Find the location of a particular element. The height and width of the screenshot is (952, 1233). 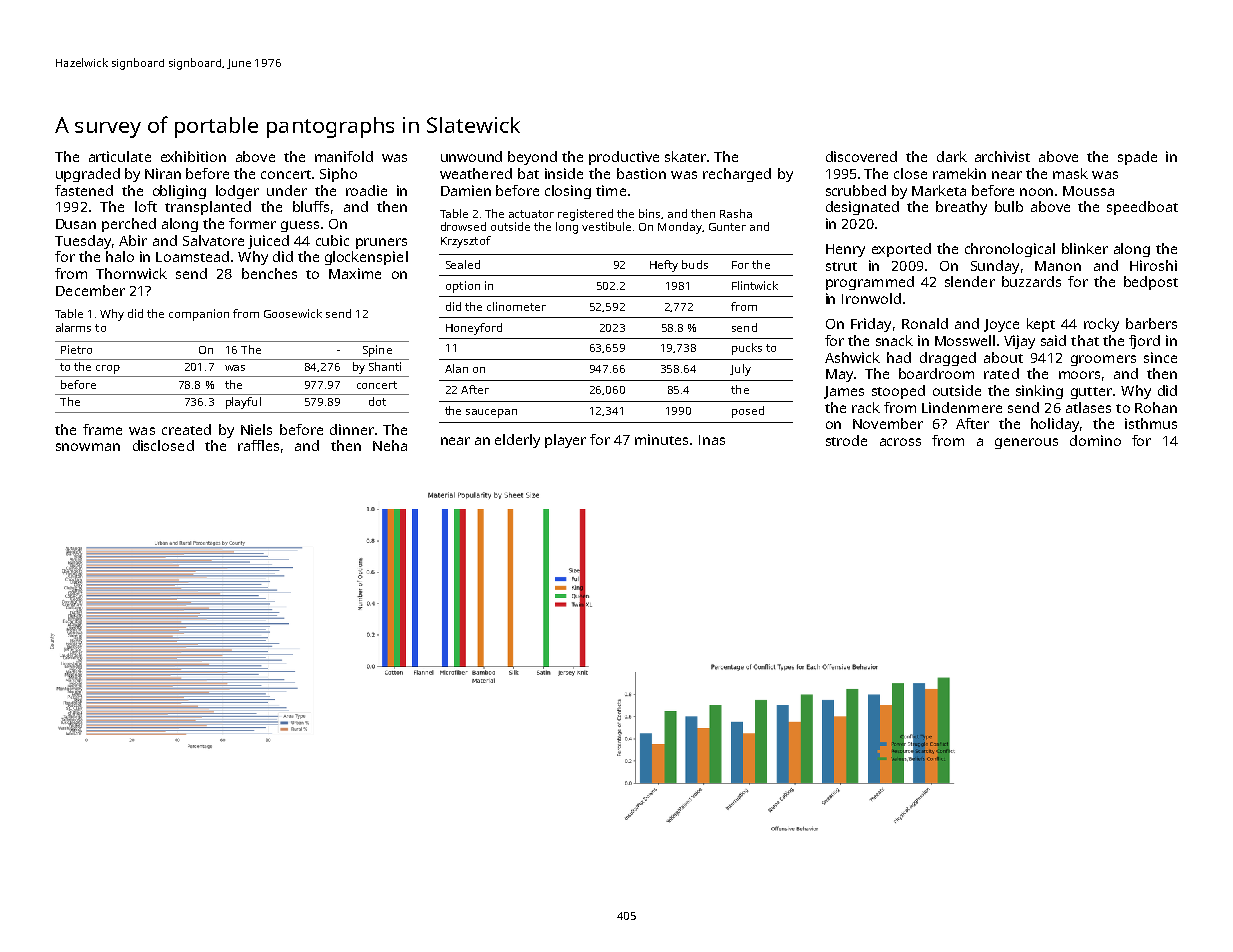

Ronald is located at coordinates (925, 323).
